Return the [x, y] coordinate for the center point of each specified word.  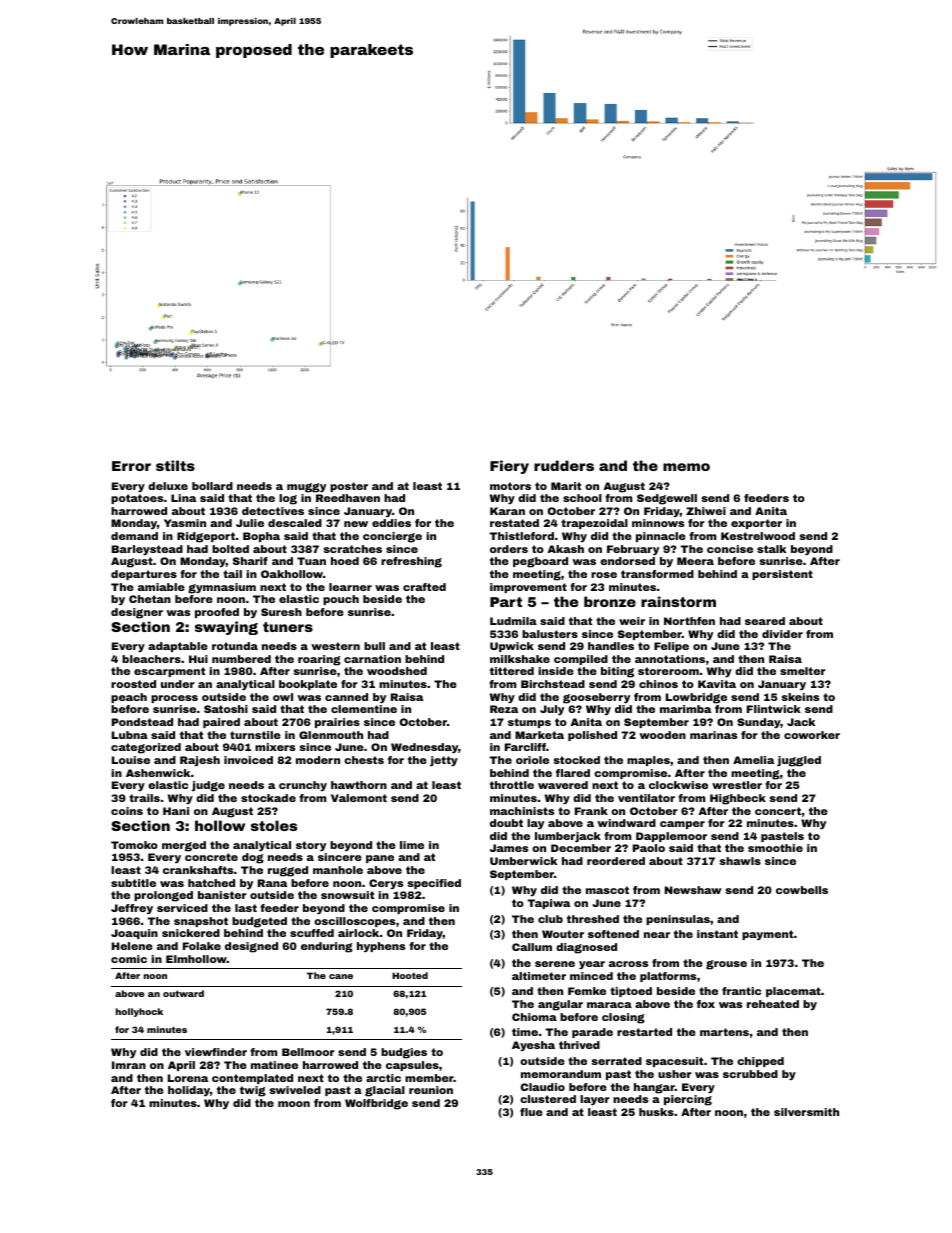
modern [318, 760]
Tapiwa [548, 904]
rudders [564, 465]
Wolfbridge [376, 1104]
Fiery [509, 467]
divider [782, 634]
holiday [189, 1091]
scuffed [312, 933]
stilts [175, 465]
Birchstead [553, 684]
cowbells [802, 890]
